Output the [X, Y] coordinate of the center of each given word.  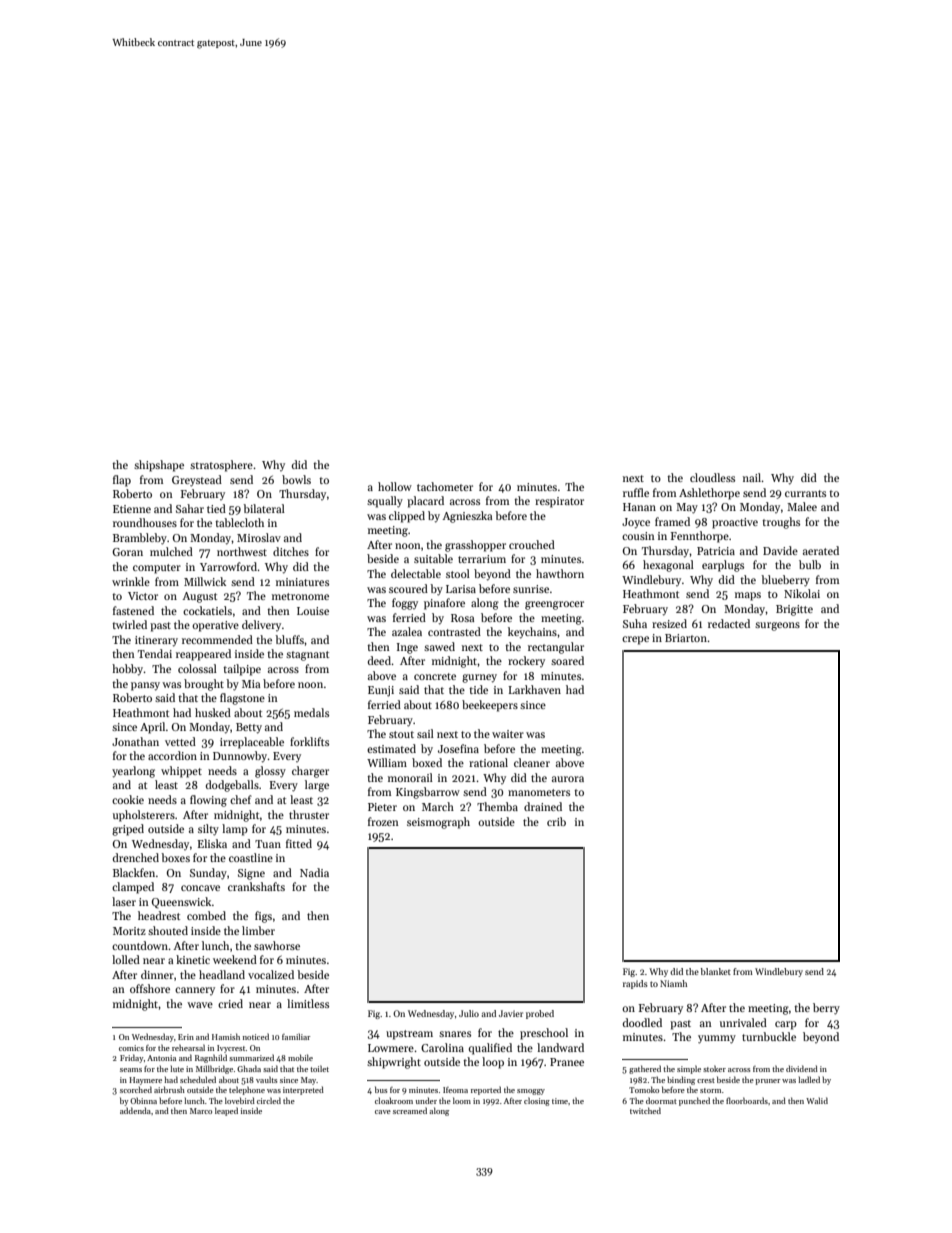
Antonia [161, 1058]
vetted [180, 741]
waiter [508, 734]
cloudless [712, 477]
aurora [568, 779]
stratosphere [221, 466]
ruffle [636, 492]
